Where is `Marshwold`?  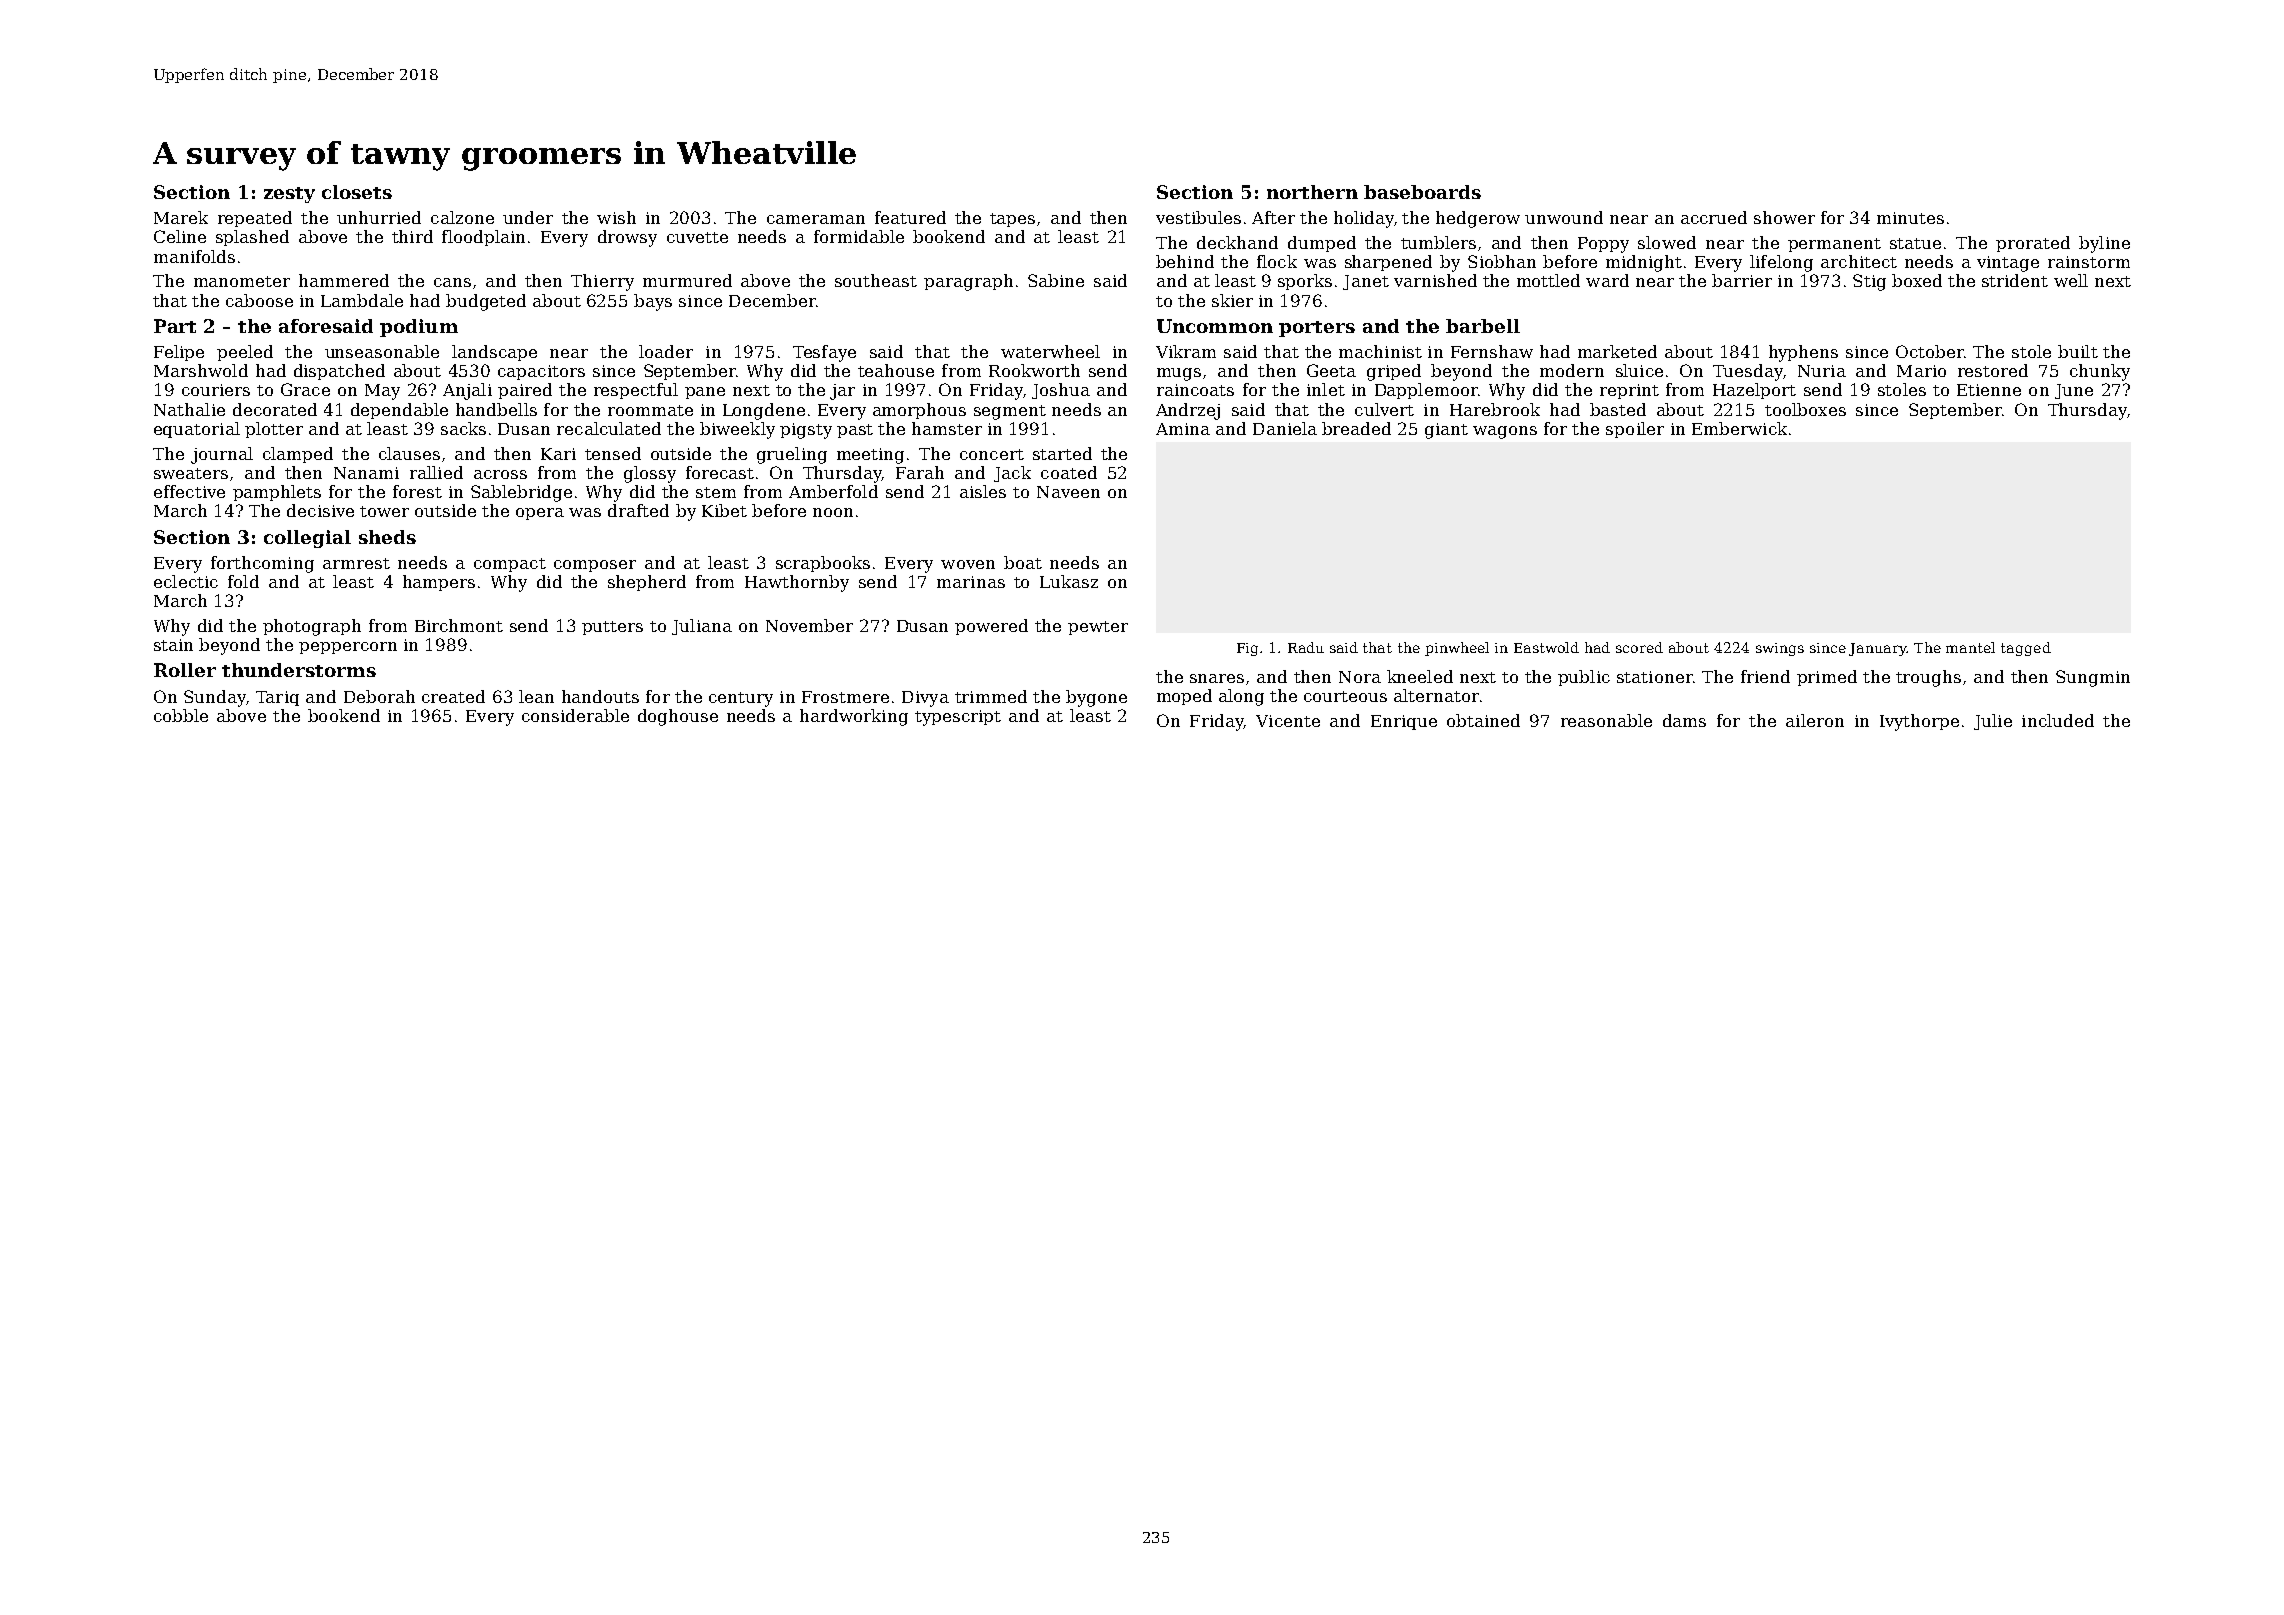 Marshwold is located at coordinates (201, 370).
